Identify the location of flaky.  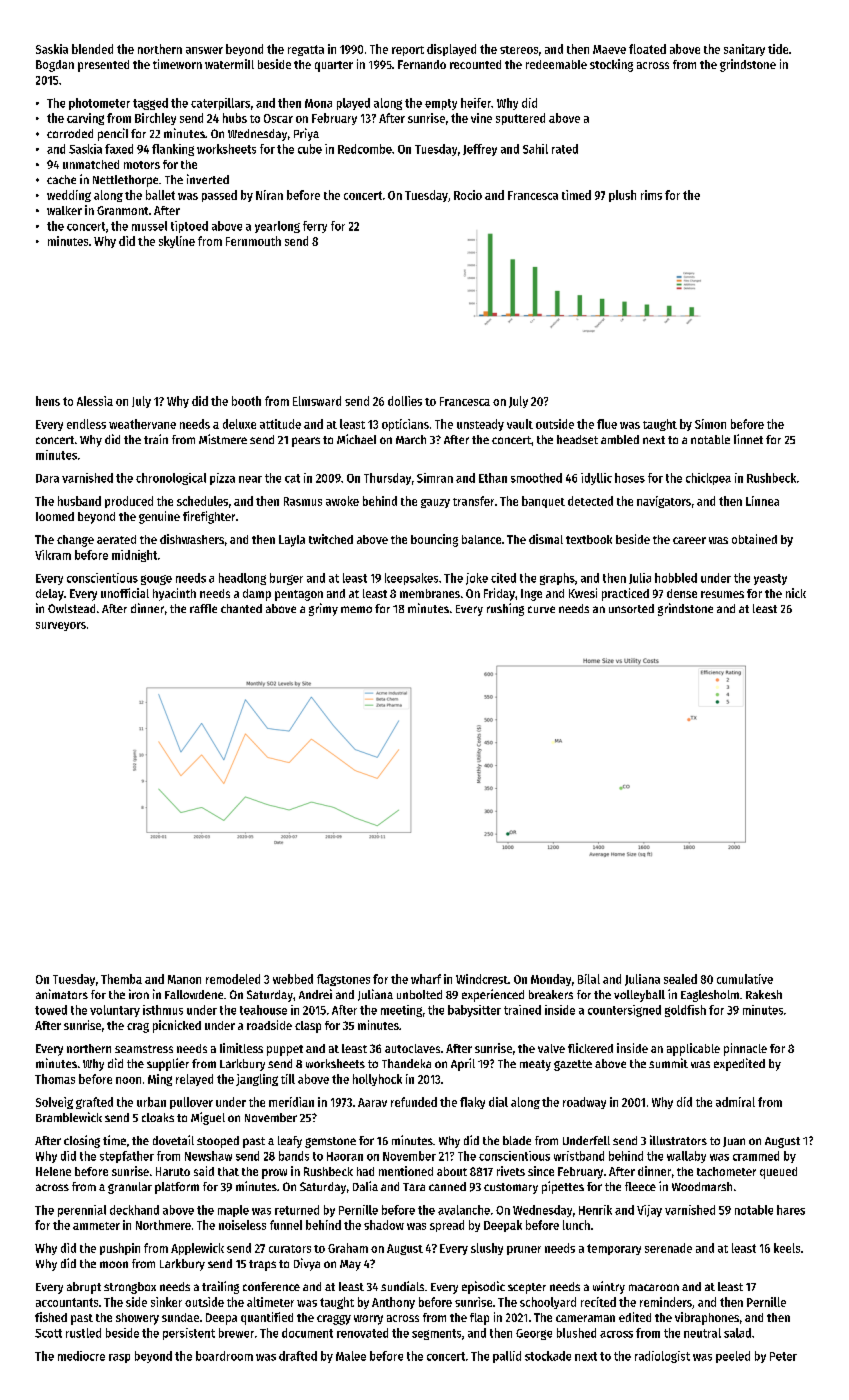
(472, 1103).
